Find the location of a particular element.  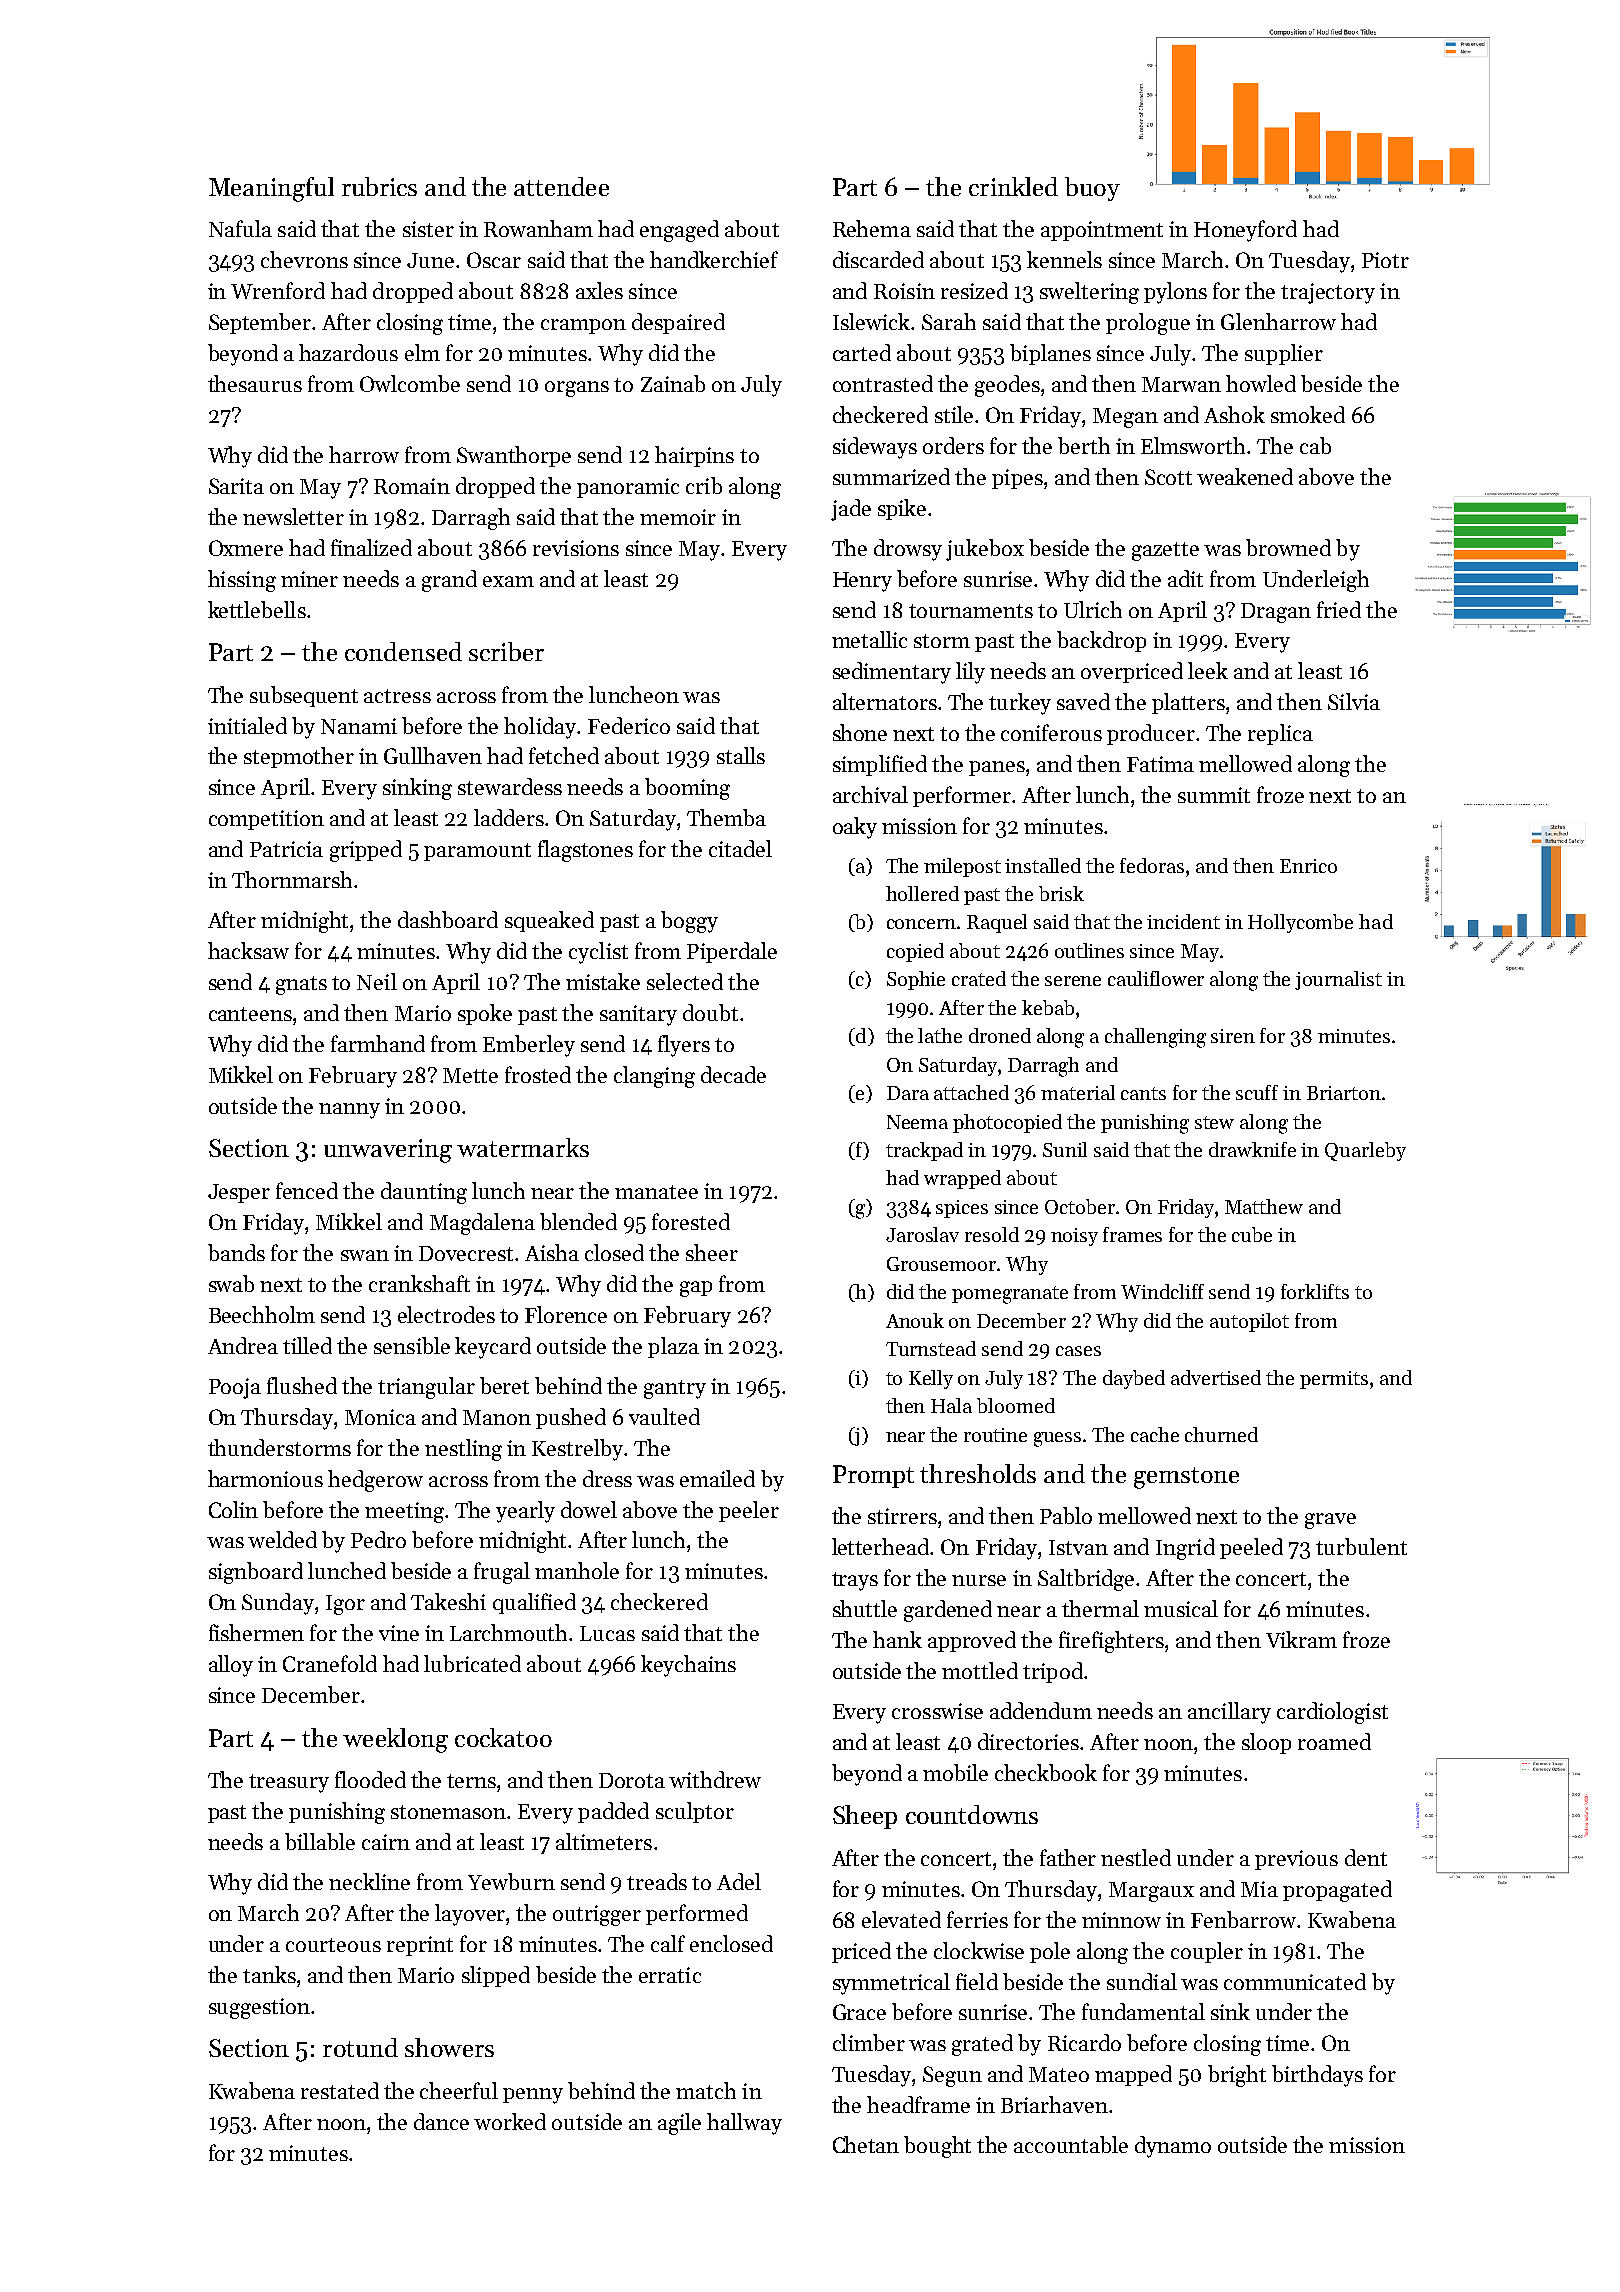

initialed is located at coordinates (247, 725).
